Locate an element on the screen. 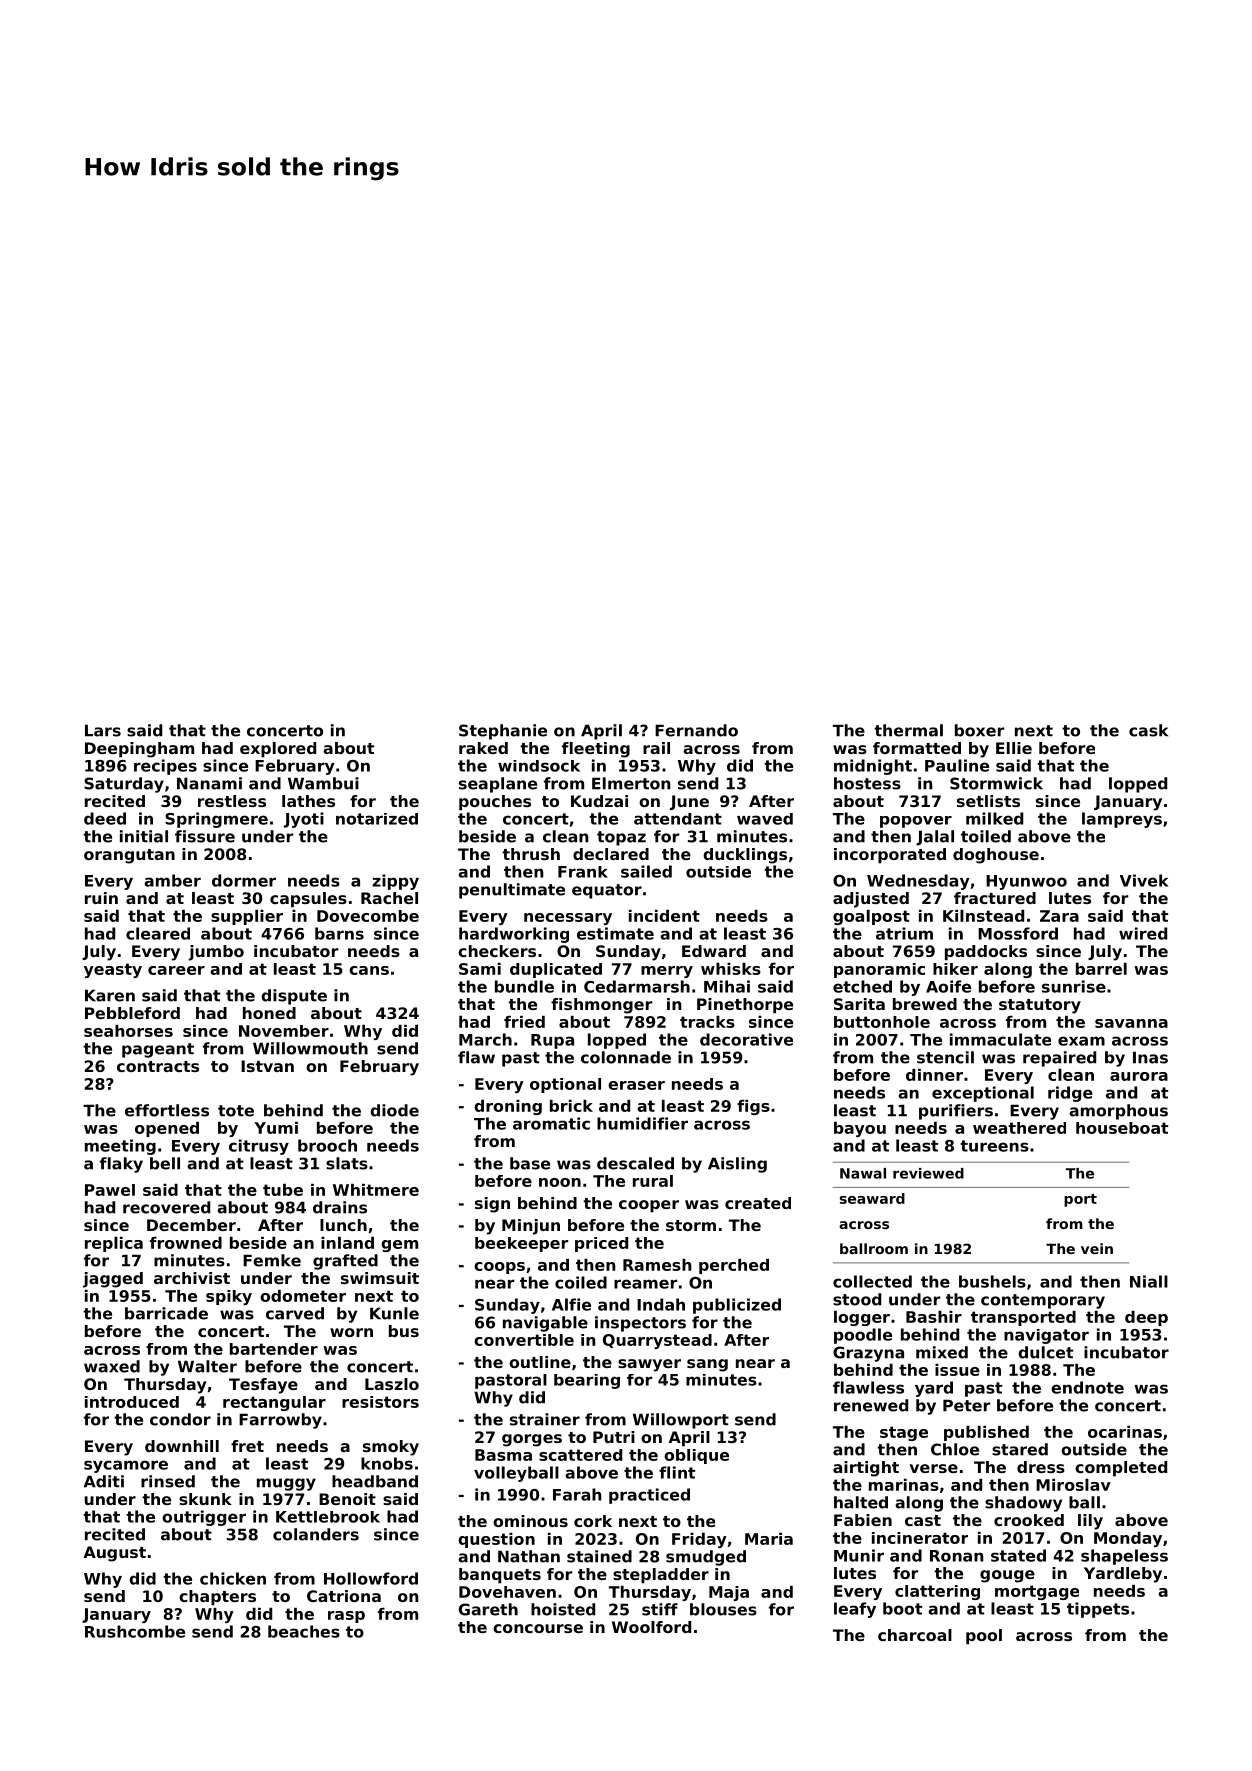 The height and width of the screenshot is (1771, 1252). Rushcombe is located at coordinates (135, 1631).
